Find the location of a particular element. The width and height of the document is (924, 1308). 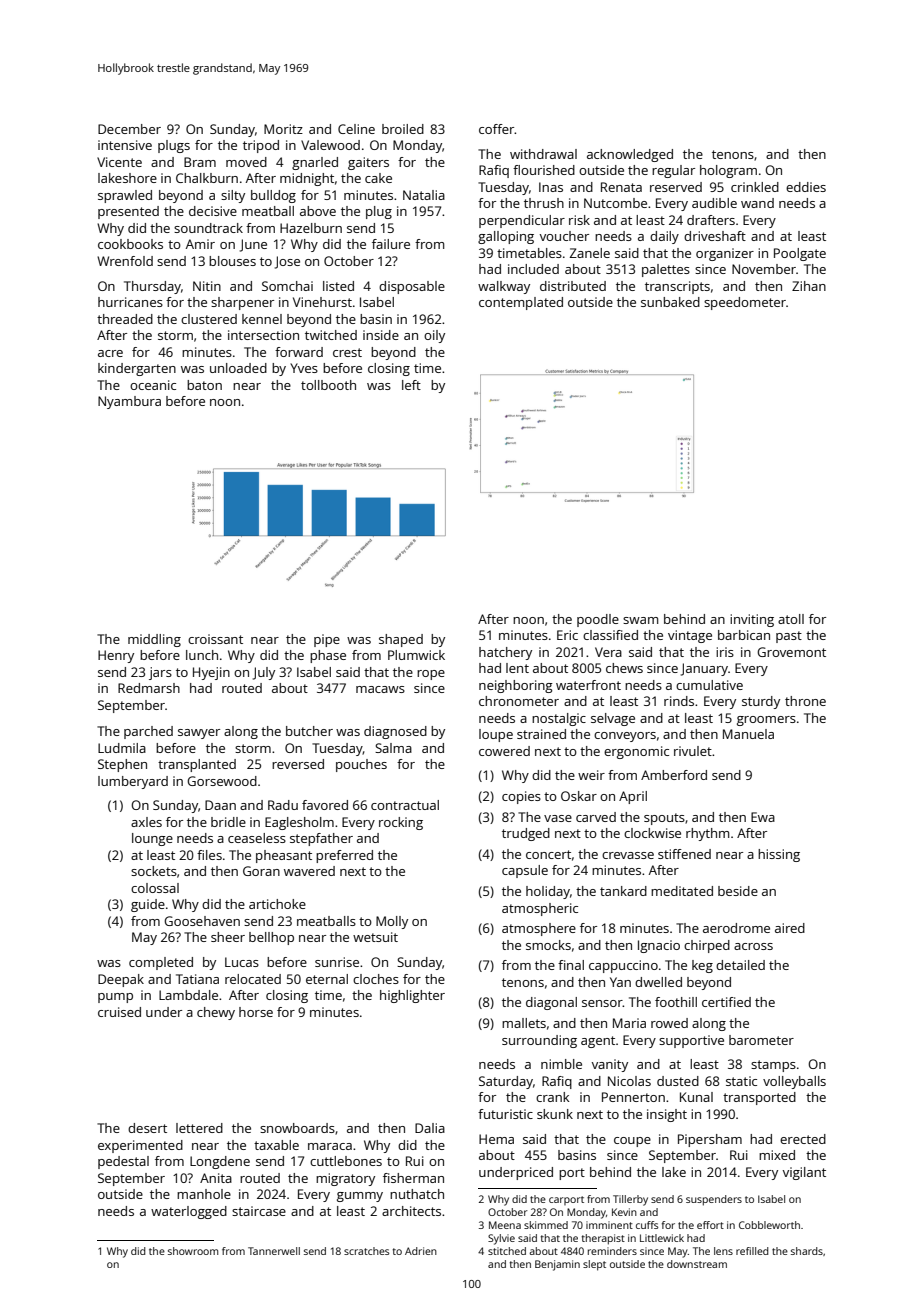

Meena is located at coordinates (505, 1225).
